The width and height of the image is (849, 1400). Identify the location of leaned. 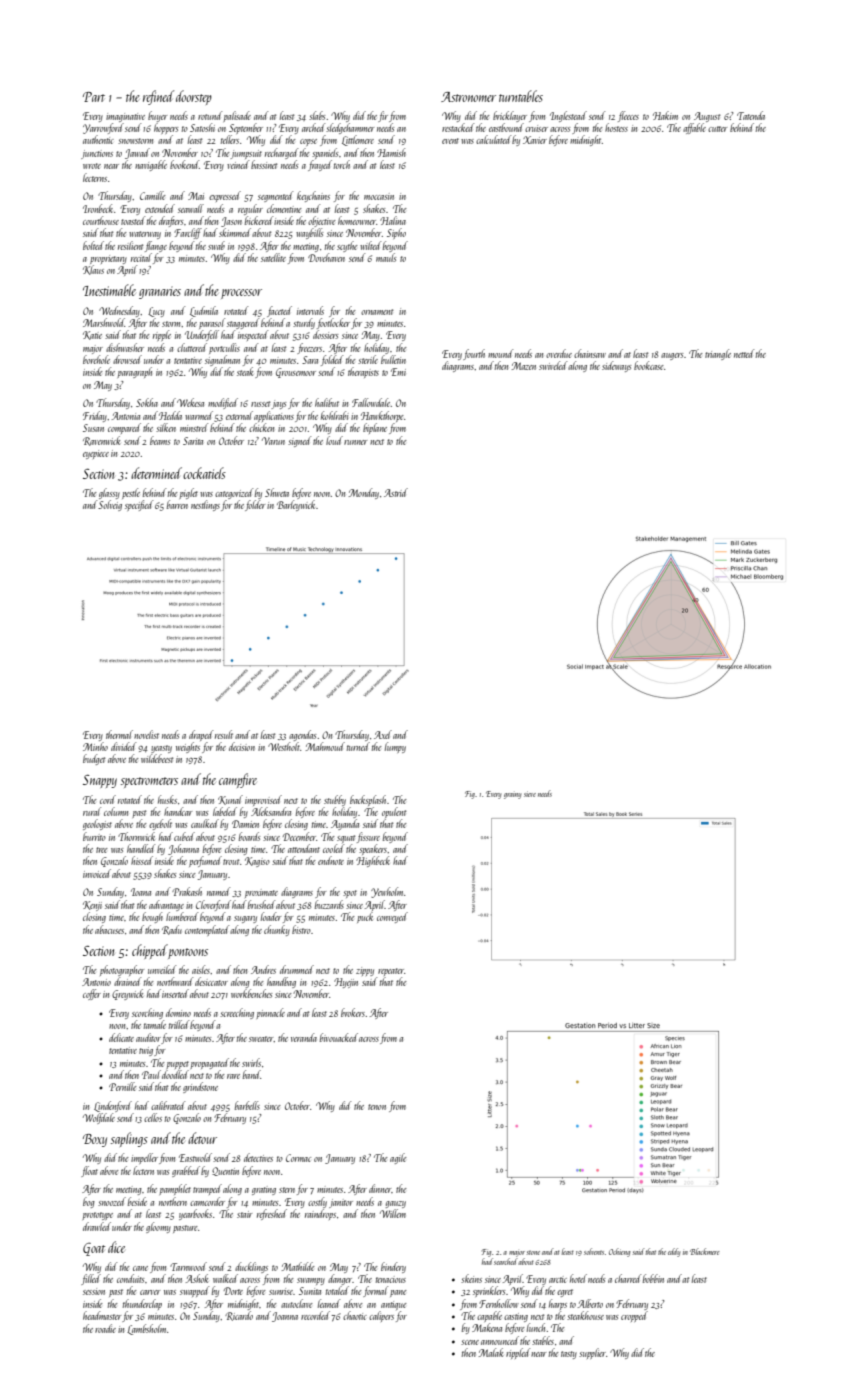
(329, 1303).
